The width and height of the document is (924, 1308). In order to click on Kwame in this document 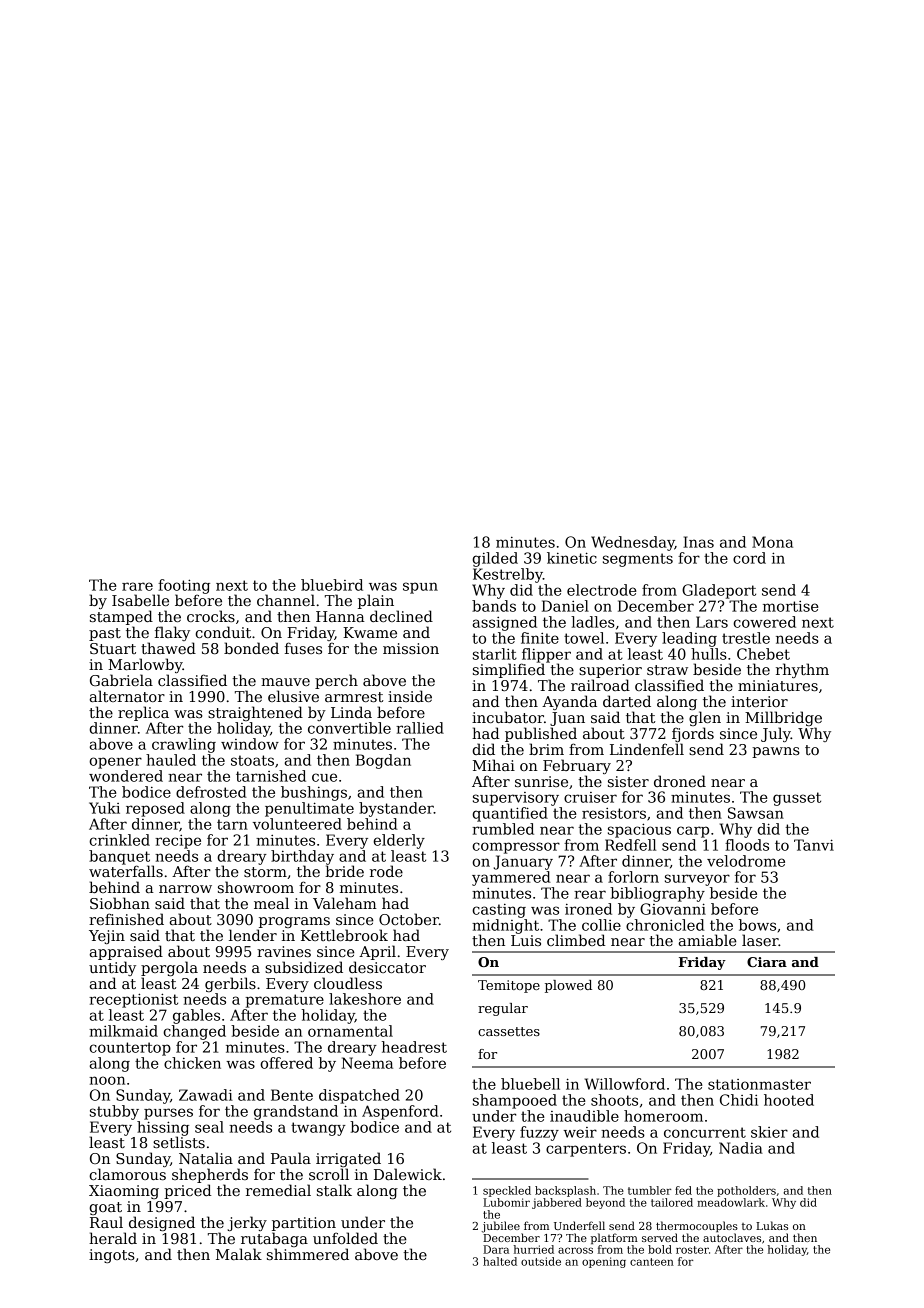, I will do `click(370, 632)`.
